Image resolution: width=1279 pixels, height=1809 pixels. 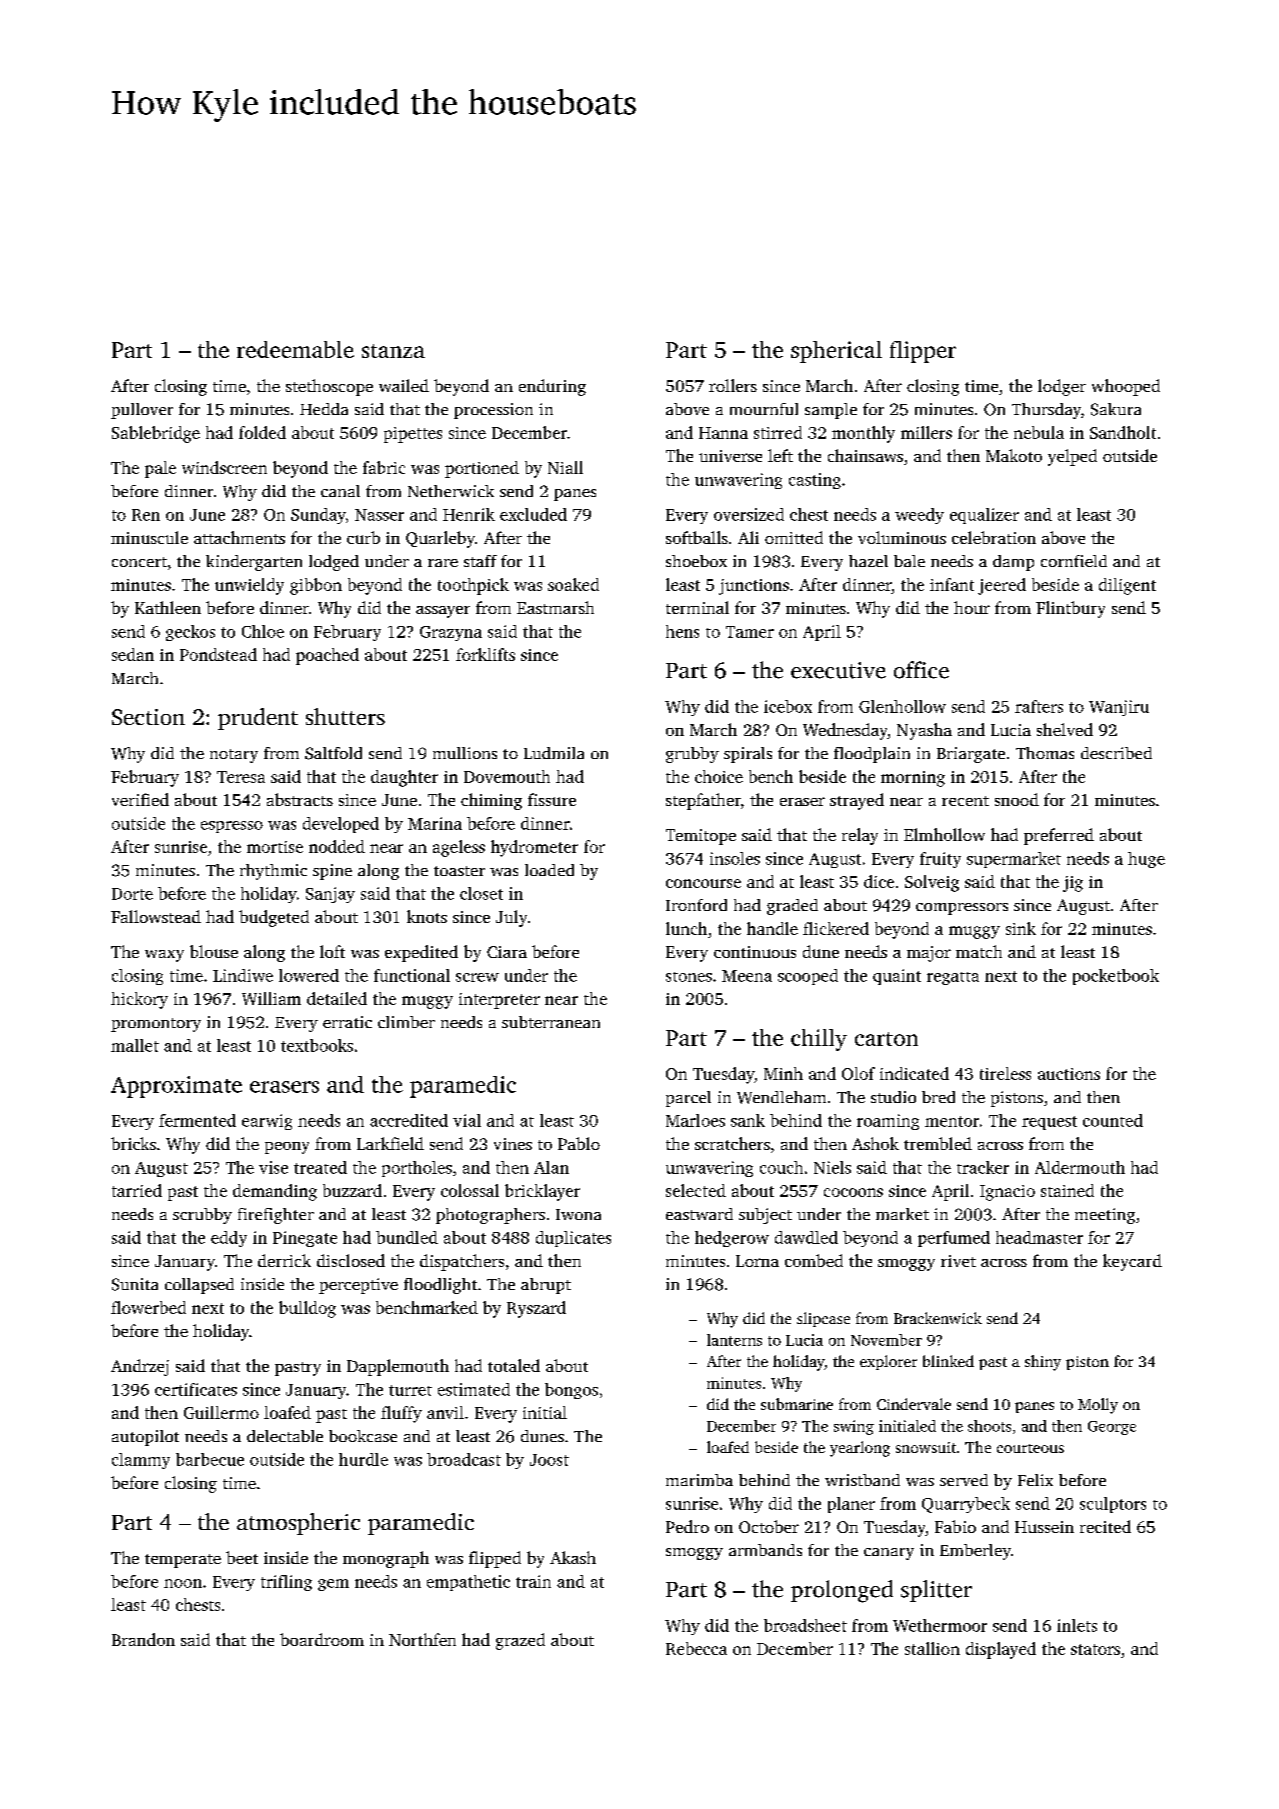 What do you see at coordinates (143, 1639) in the screenshot?
I see `Brandon` at bounding box center [143, 1639].
